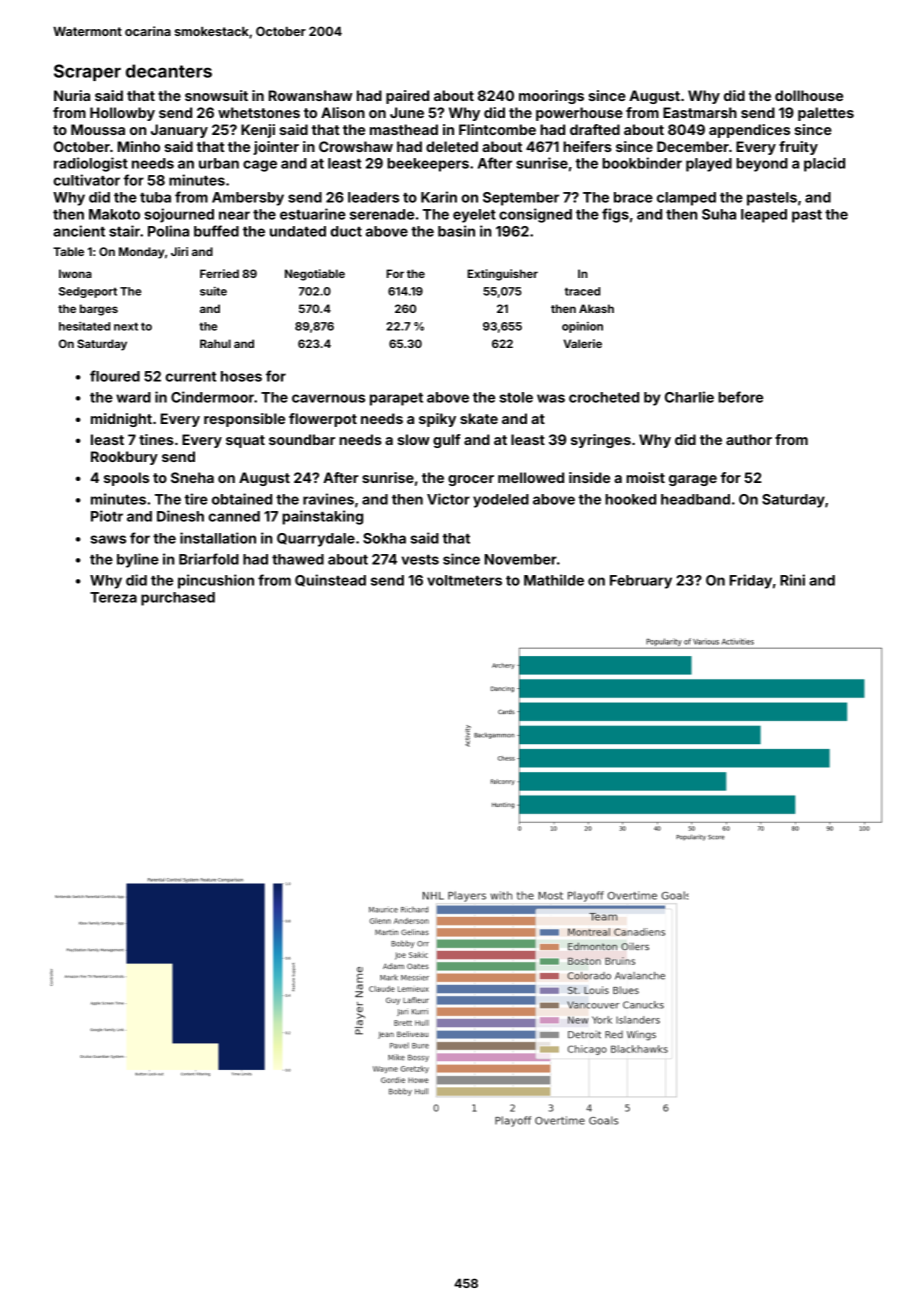 This image has width=908, height=1316. Describe the element at coordinates (108, 539) in the image. I see `saws` at that location.
